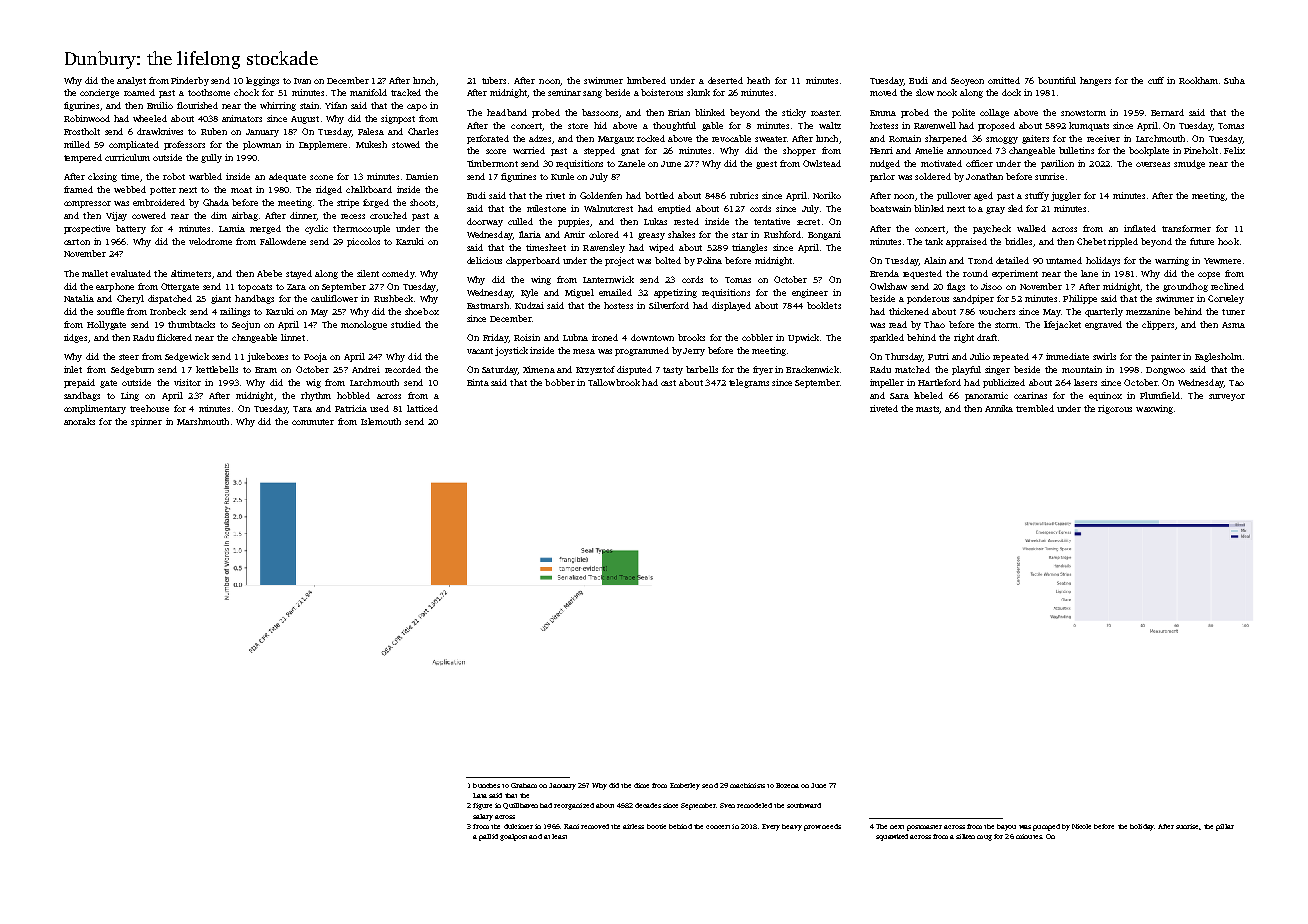 The image size is (1308, 924). What do you see at coordinates (646, 80) in the screenshot?
I see `lumbered` at bounding box center [646, 80].
